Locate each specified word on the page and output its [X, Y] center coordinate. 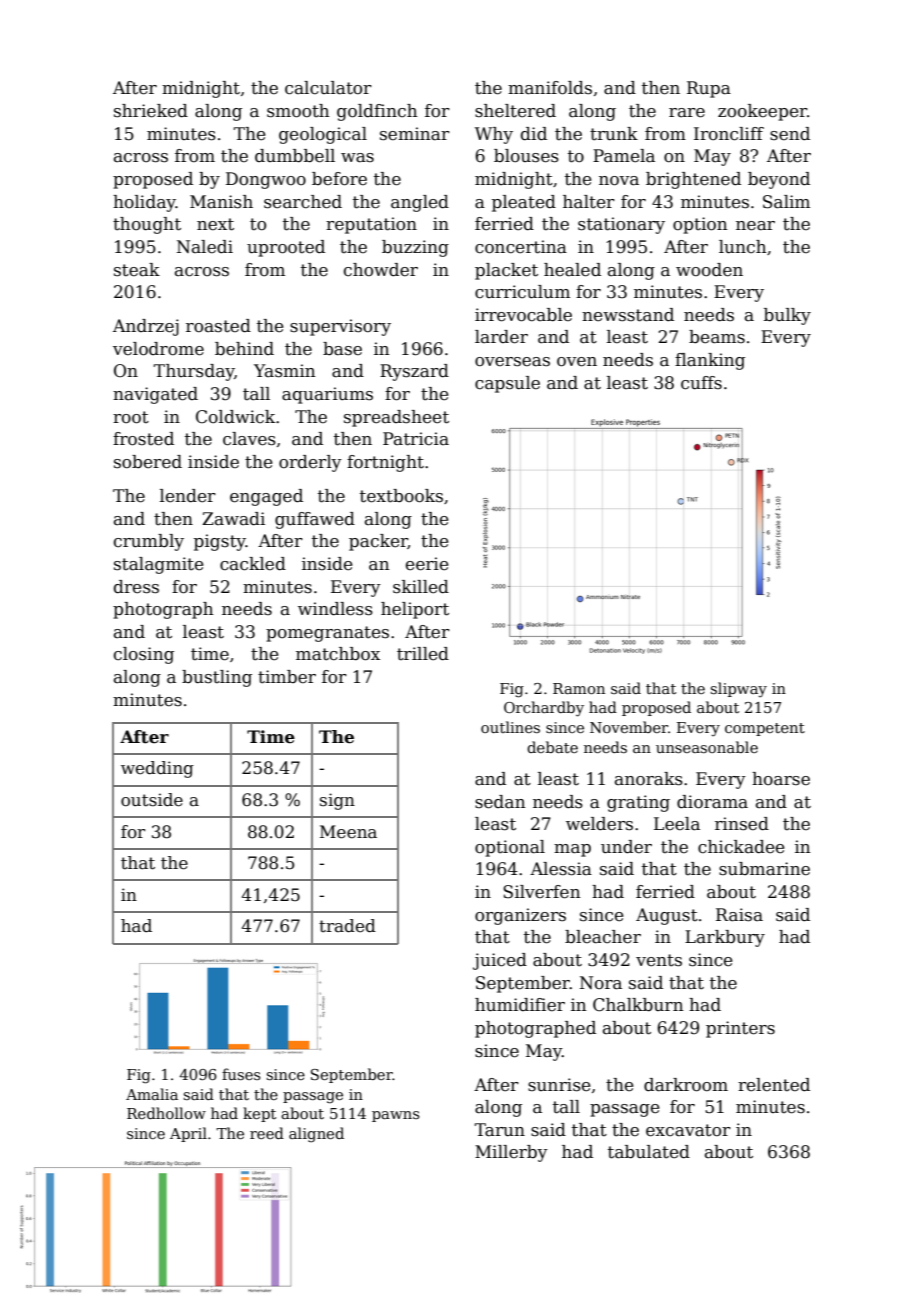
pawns [396, 1116]
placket [506, 271]
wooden [709, 270]
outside [152, 800]
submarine [764, 869]
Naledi [205, 247]
